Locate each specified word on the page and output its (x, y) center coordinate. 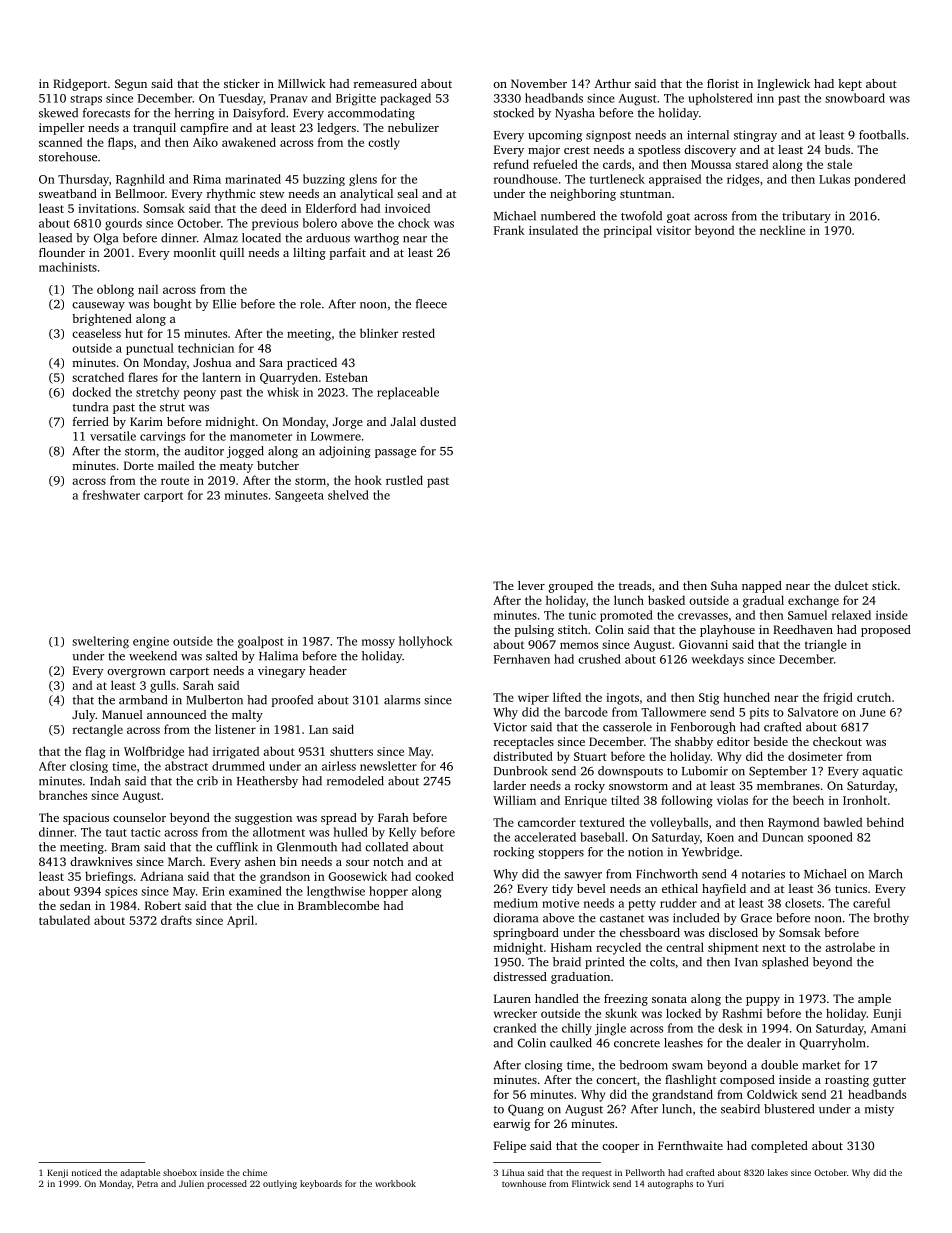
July (84, 716)
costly (384, 143)
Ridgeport (80, 85)
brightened (102, 320)
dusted (438, 421)
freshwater (111, 495)
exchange (813, 601)
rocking (514, 853)
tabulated (64, 920)
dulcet (851, 585)
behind (885, 822)
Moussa (711, 164)
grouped (571, 587)
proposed (886, 631)
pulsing (534, 631)
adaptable (140, 1173)
